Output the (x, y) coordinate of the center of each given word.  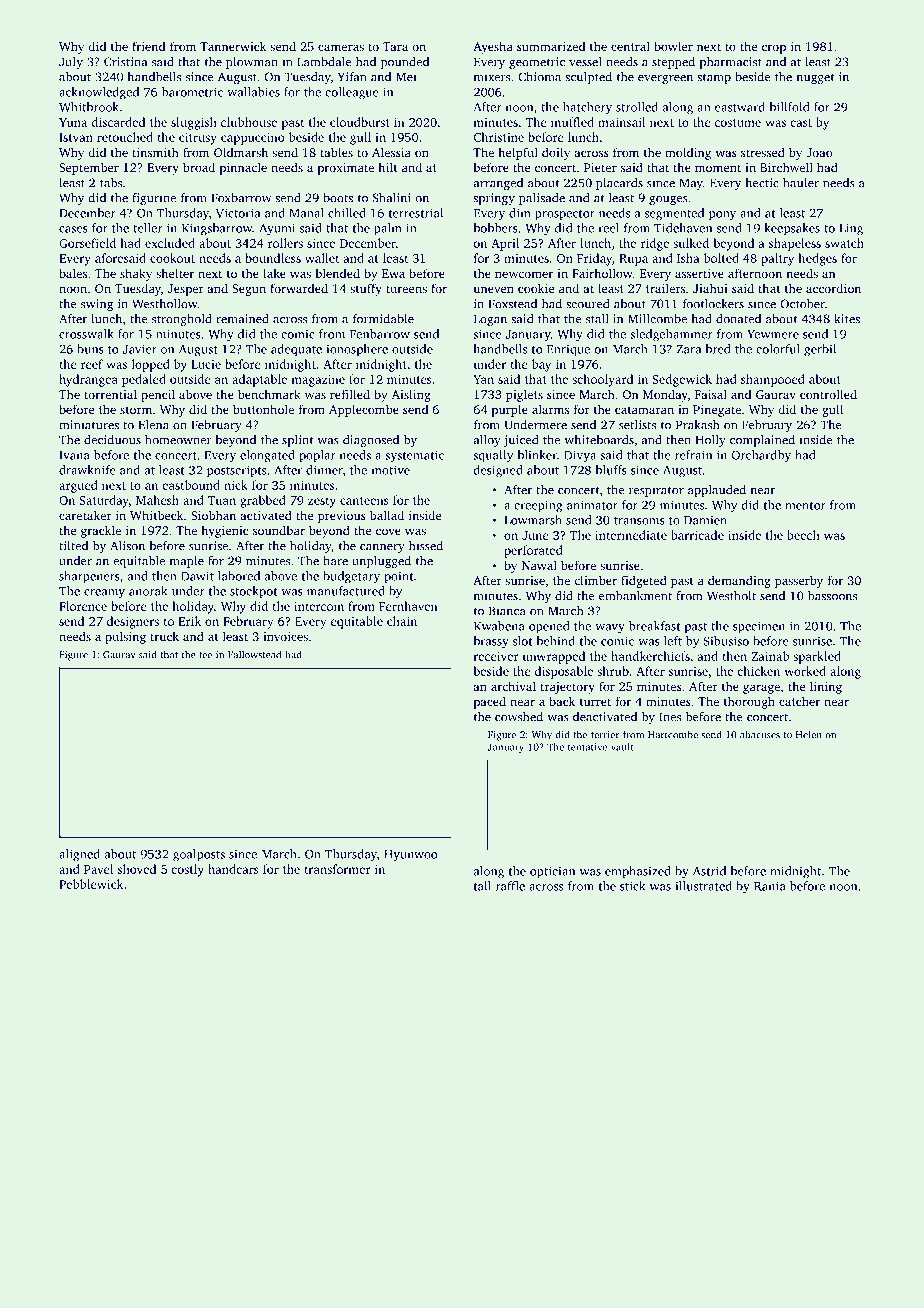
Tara (395, 46)
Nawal (539, 565)
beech (803, 535)
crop (774, 49)
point (399, 577)
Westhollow (165, 304)
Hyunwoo (411, 856)
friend (148, 46)
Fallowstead (254, 654)
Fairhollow (602, 273)
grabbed (263, 501)
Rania (770, 886)
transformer (338, 869)
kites (847, 319)
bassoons (832, 596)
